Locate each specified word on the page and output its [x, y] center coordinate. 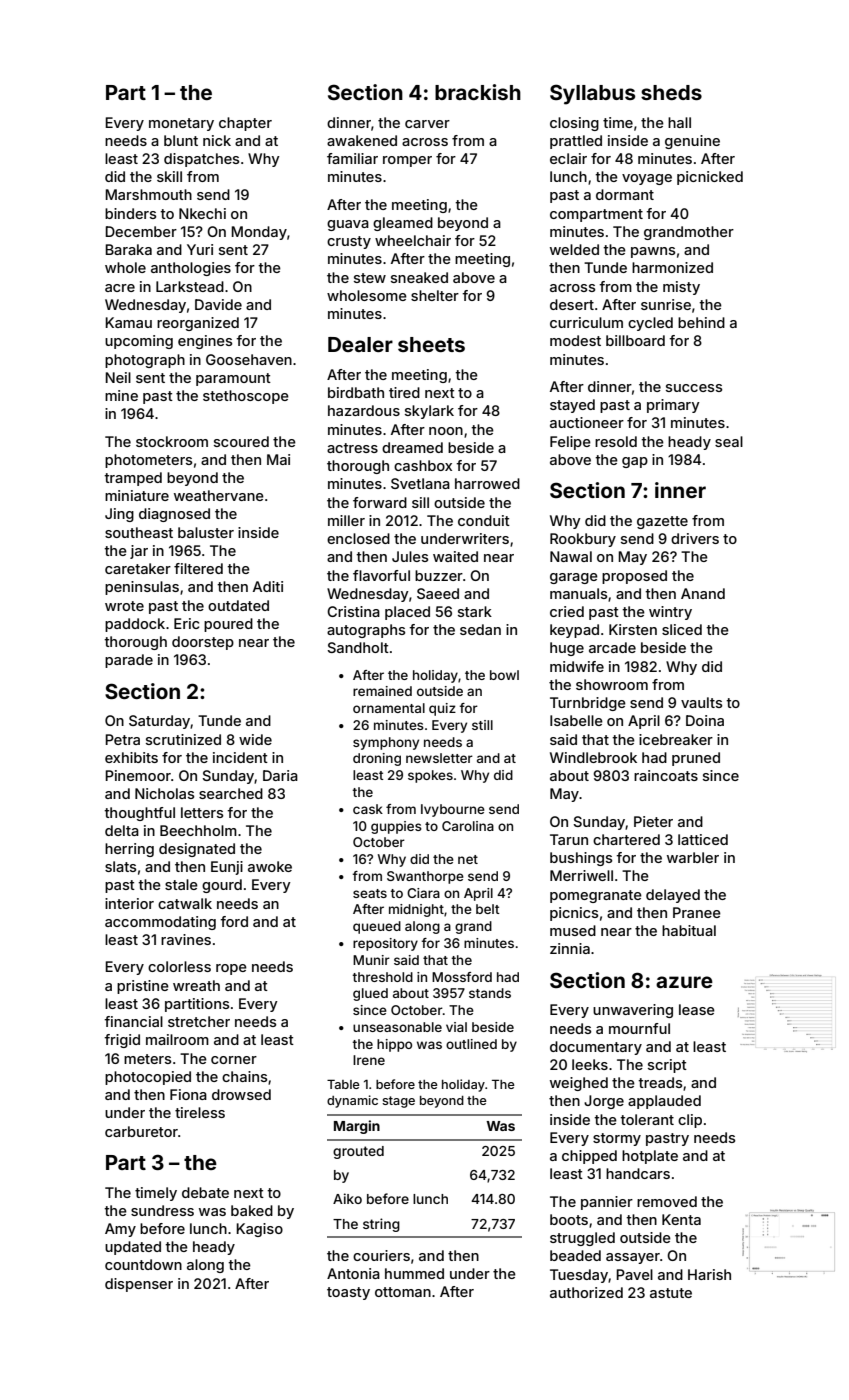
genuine [692, 142]
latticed [703, 839]
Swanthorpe [425, 877]
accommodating [160, 923]
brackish [478, 92]
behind [701, 322]
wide [255, 739]
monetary [181, 124]
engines [205, 342]
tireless [200, 1112]
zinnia [570, 948]
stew [370, 278]
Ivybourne [453, 810]
